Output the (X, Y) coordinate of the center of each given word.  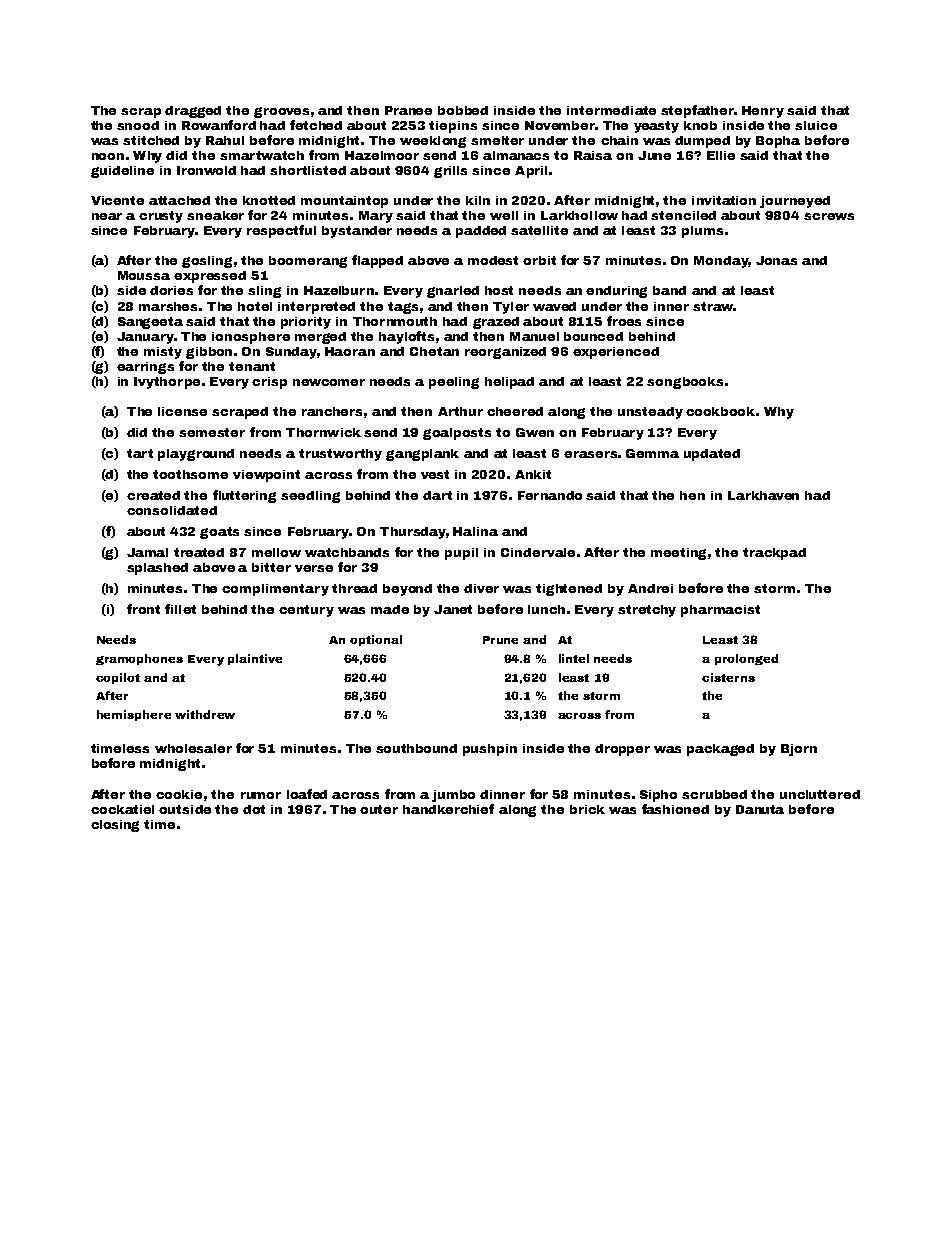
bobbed (463, 110)
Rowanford (219, 125)
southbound (416, 748)
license (182, 411)
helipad (509, 383)
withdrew (205, 714)
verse (314, 568)
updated (712, 455)
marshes (168, 306)
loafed (307, 794)
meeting (678, 554)
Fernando (550, 495)
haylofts (406, 337)
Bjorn (799, 750)
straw (713, 306)
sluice (816, 125)
